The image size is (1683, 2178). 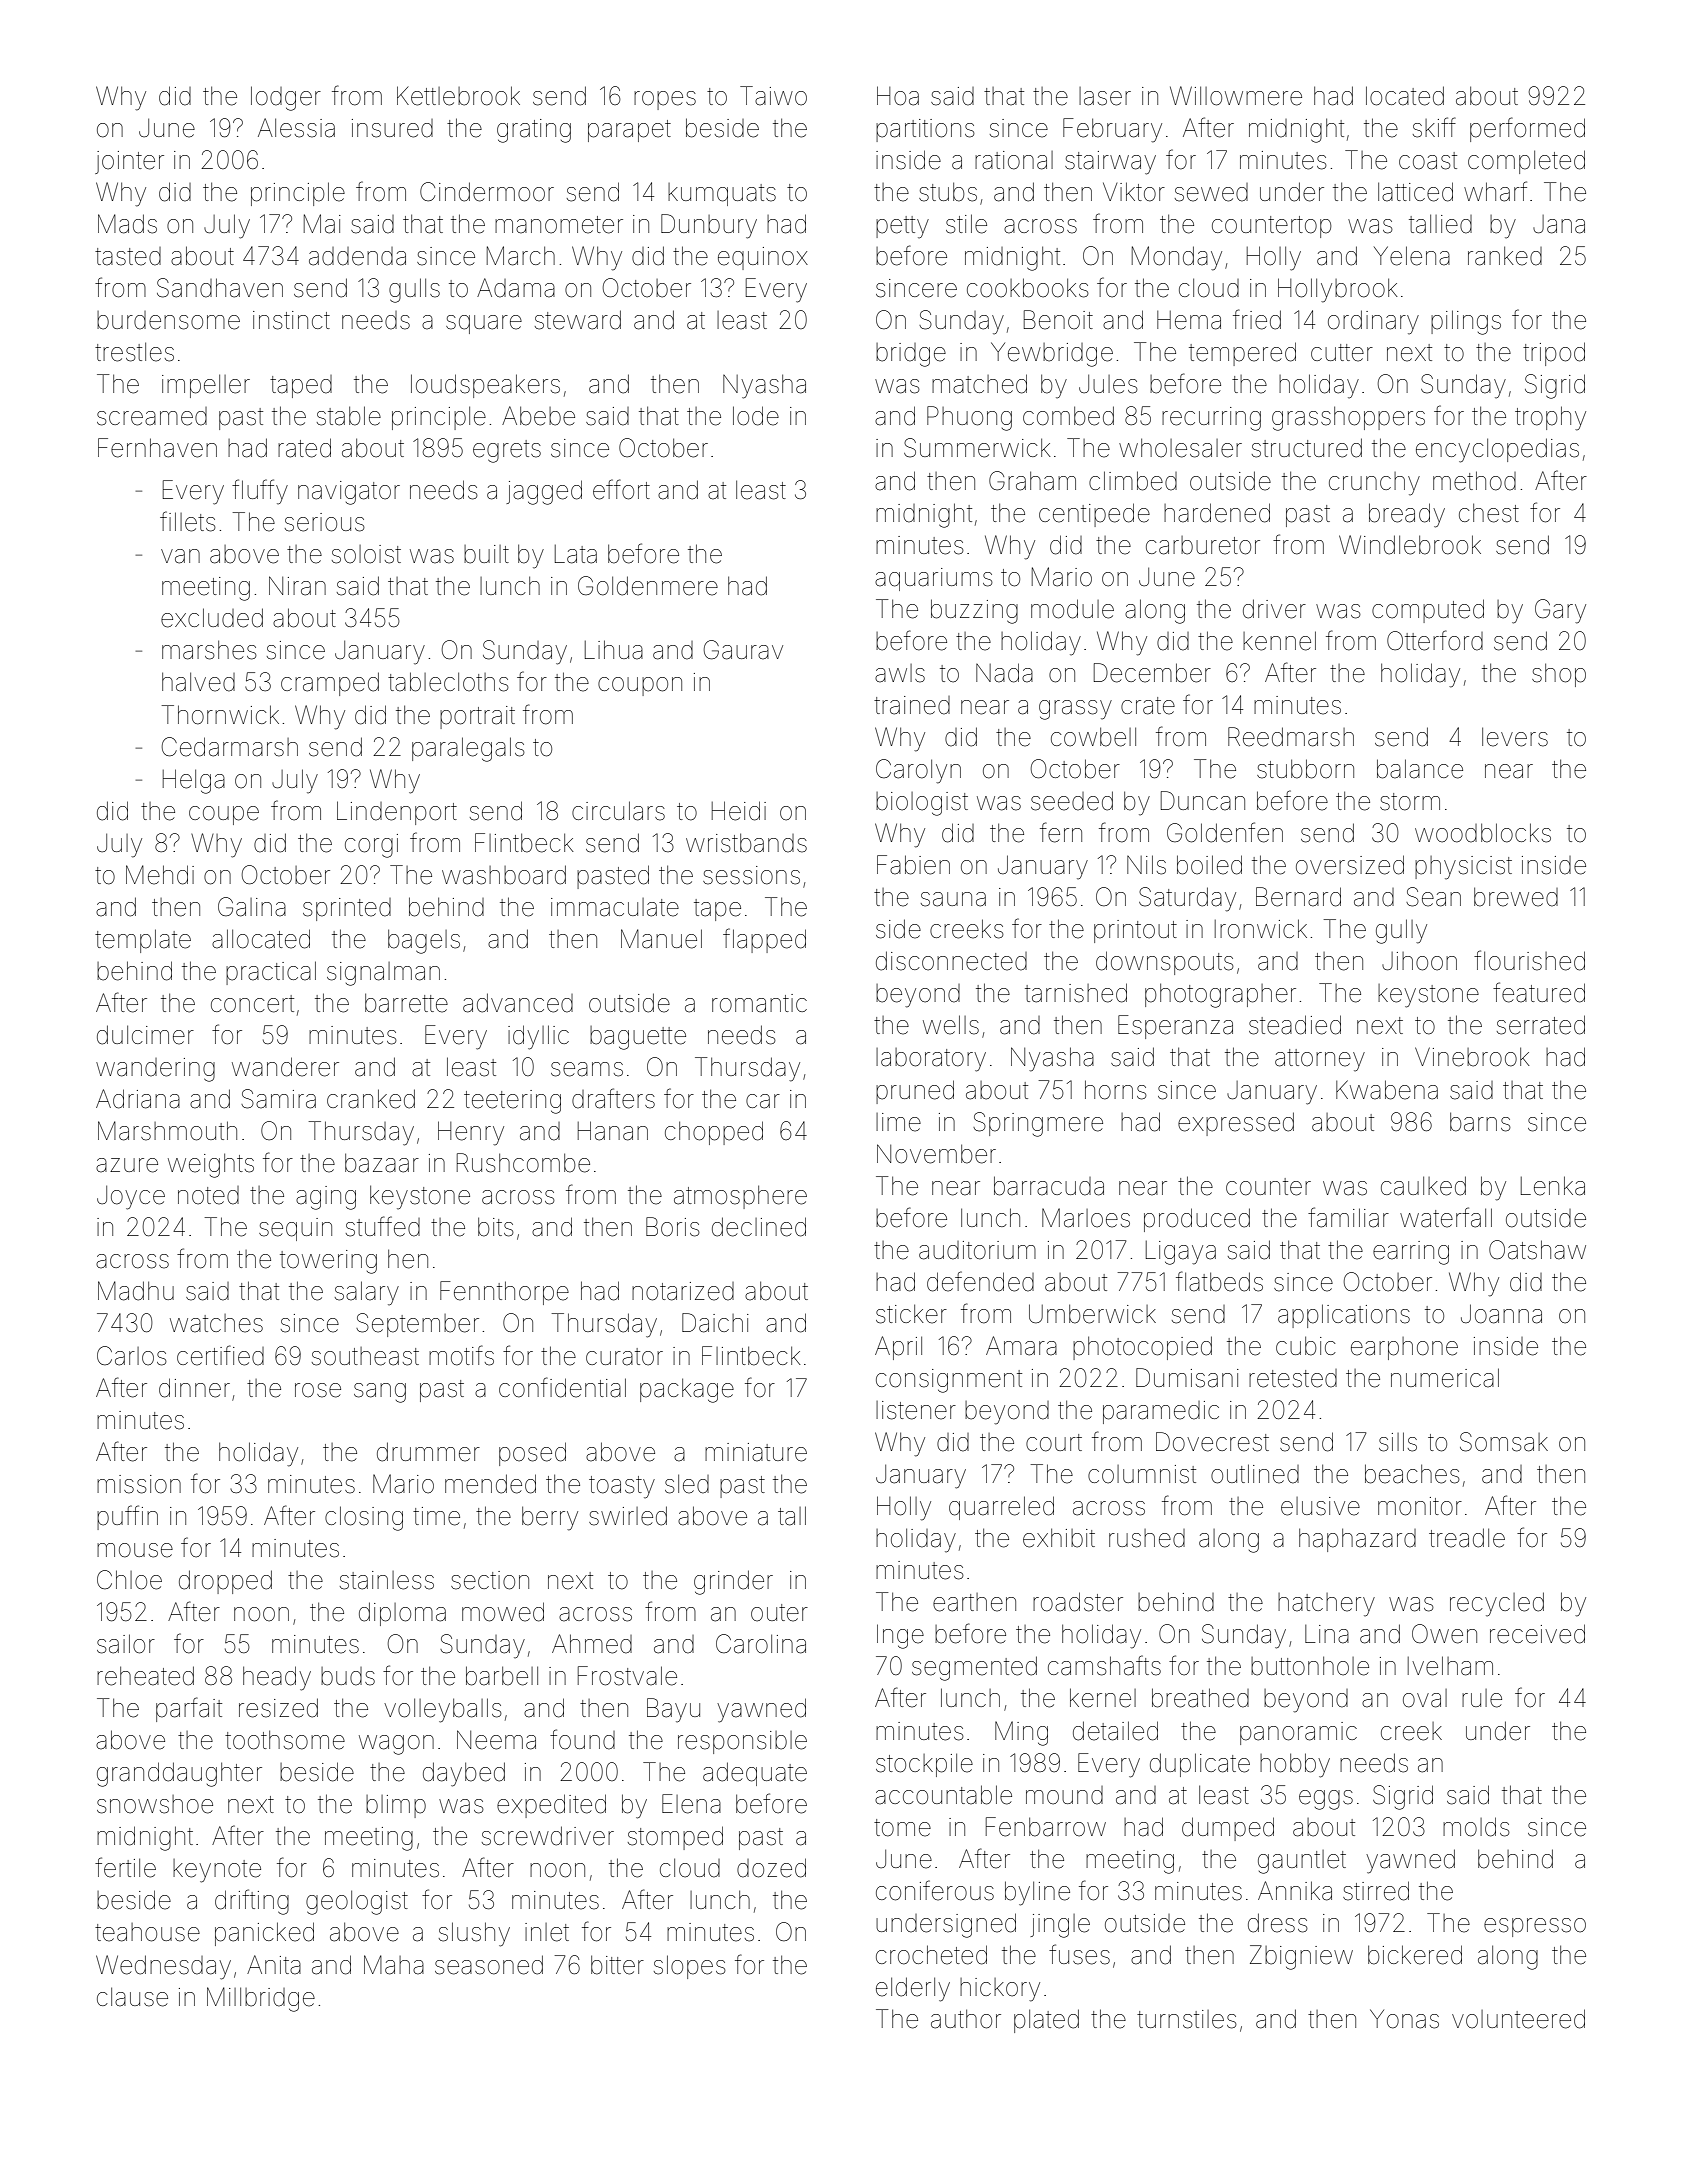 I want to click on Gaurav, so click(x=743, y=650).
